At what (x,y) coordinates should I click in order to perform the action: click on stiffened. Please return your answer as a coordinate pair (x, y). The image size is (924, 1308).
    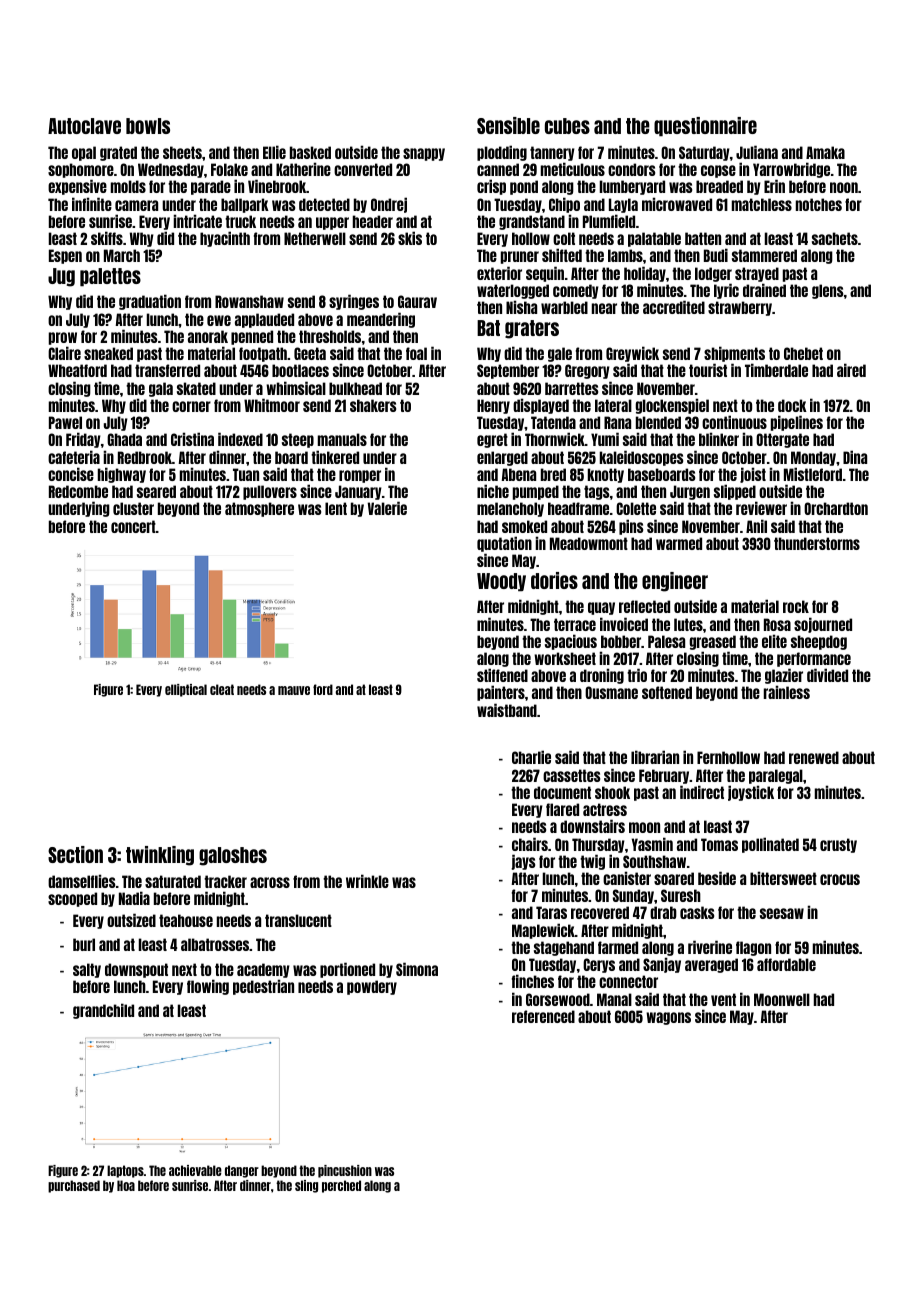
    Looking at the image, I should click on (502, 675).
